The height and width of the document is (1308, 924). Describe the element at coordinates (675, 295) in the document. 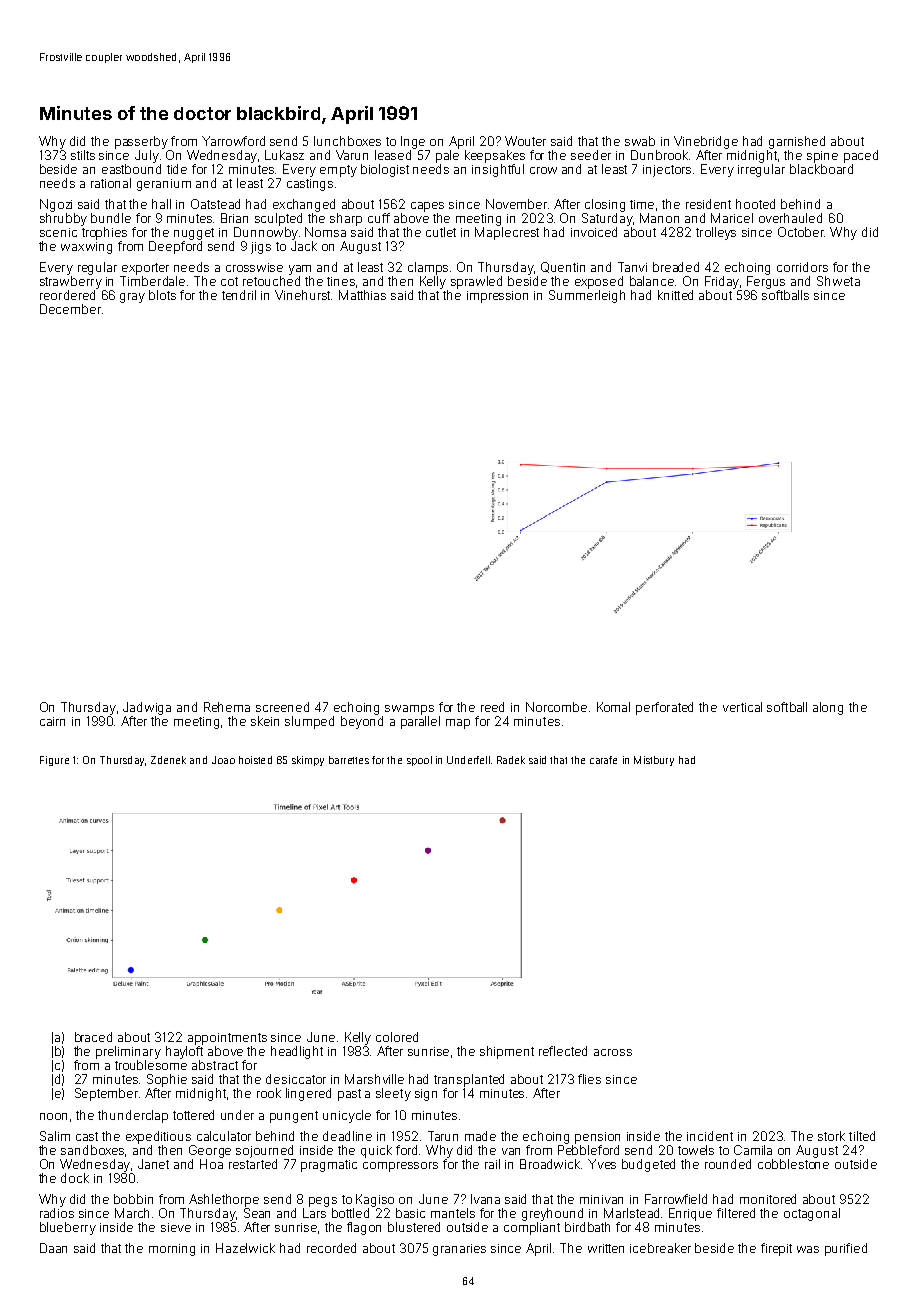

I see `knitted` at that location.
